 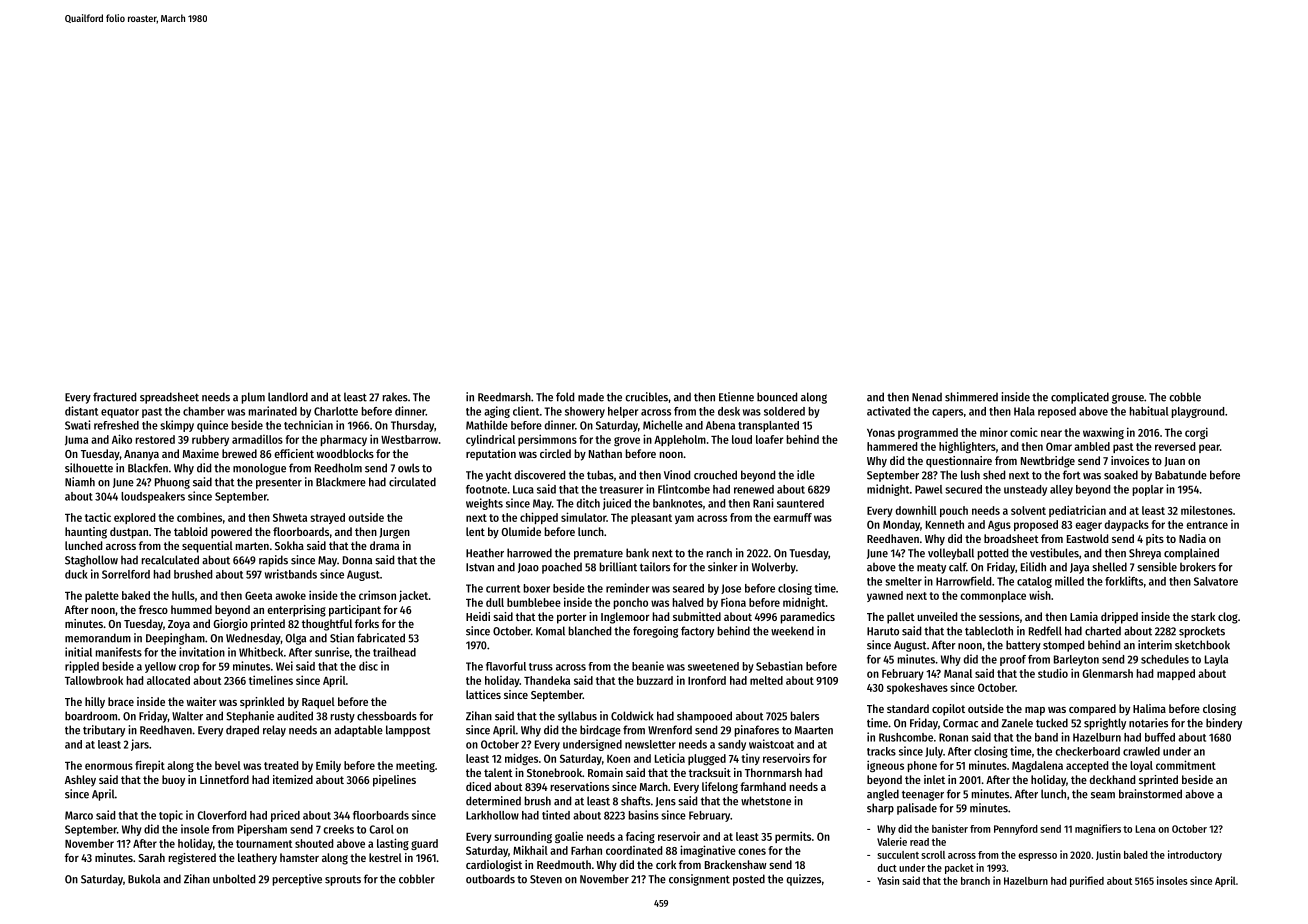 What do you see at coordinates (493, 801) in the image?
I see `determined` at bounding box center [493, 801].
